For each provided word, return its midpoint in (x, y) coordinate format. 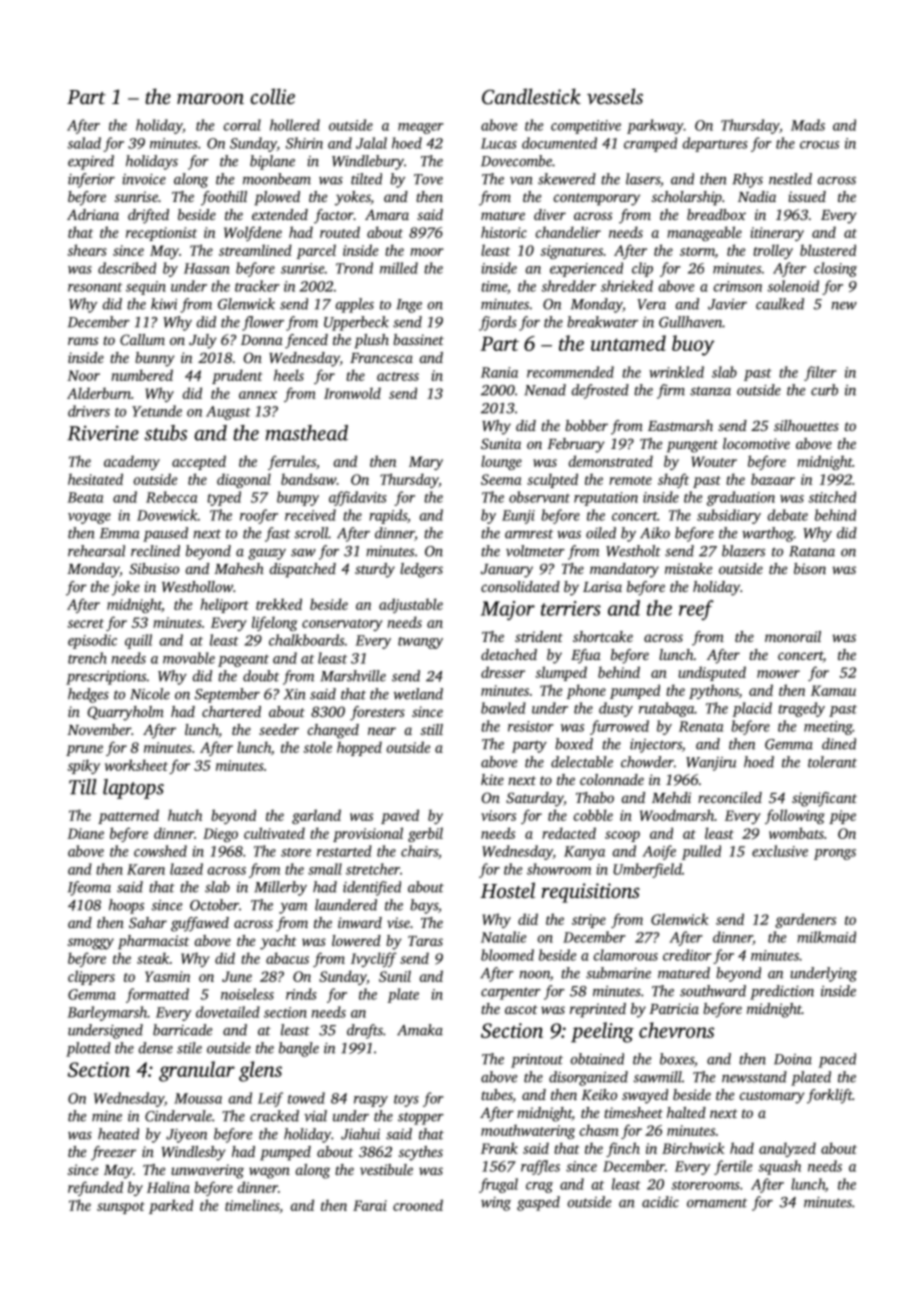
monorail (793, 636)
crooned (418, 1205)
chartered (231, 711)
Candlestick (531, 96)
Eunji (518, 517)
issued (807, 196)
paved (400, 816)
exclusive (780, 851)
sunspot (121, 1208)
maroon (210, 98)
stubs (165, 433)
